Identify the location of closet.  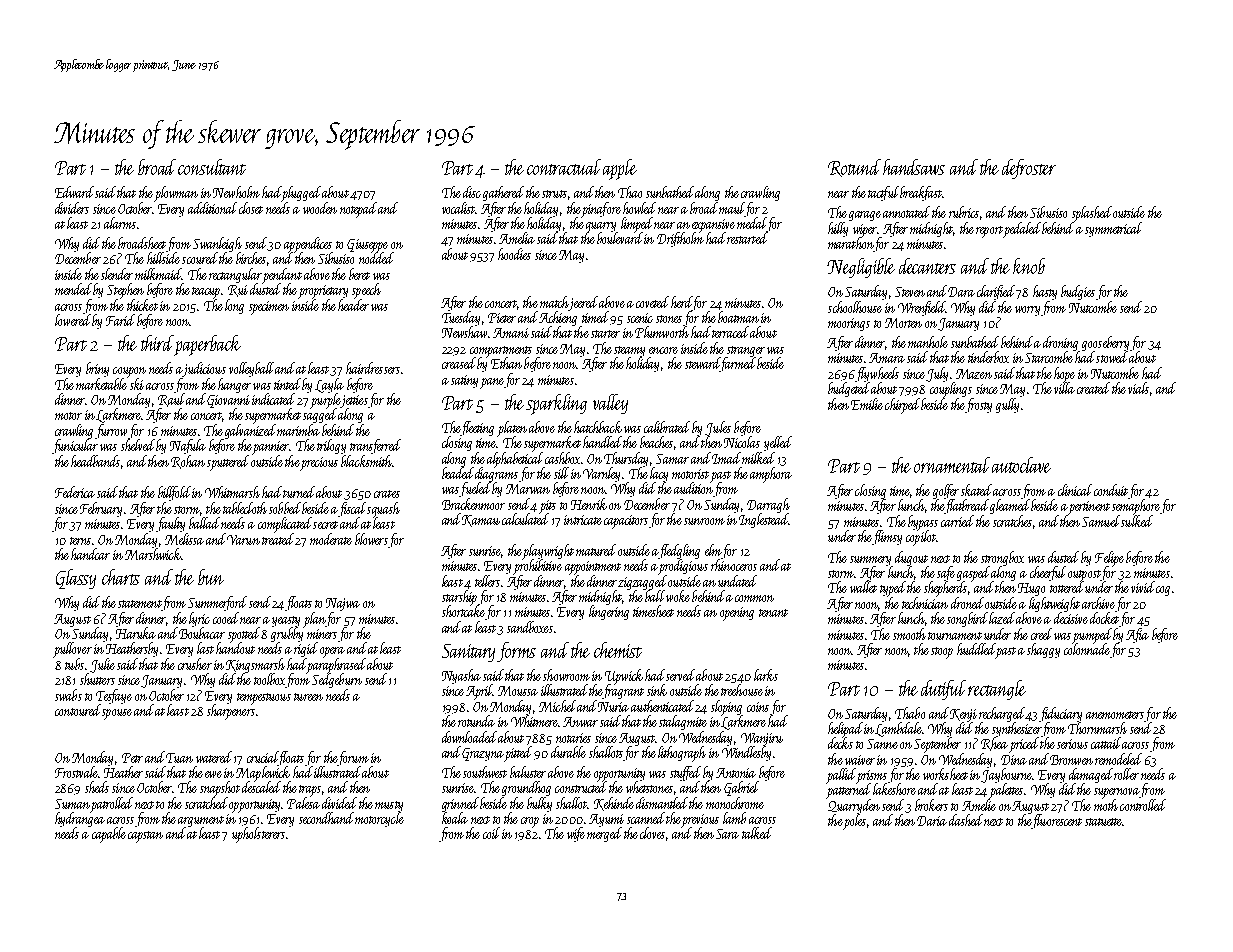
(251, 208).
